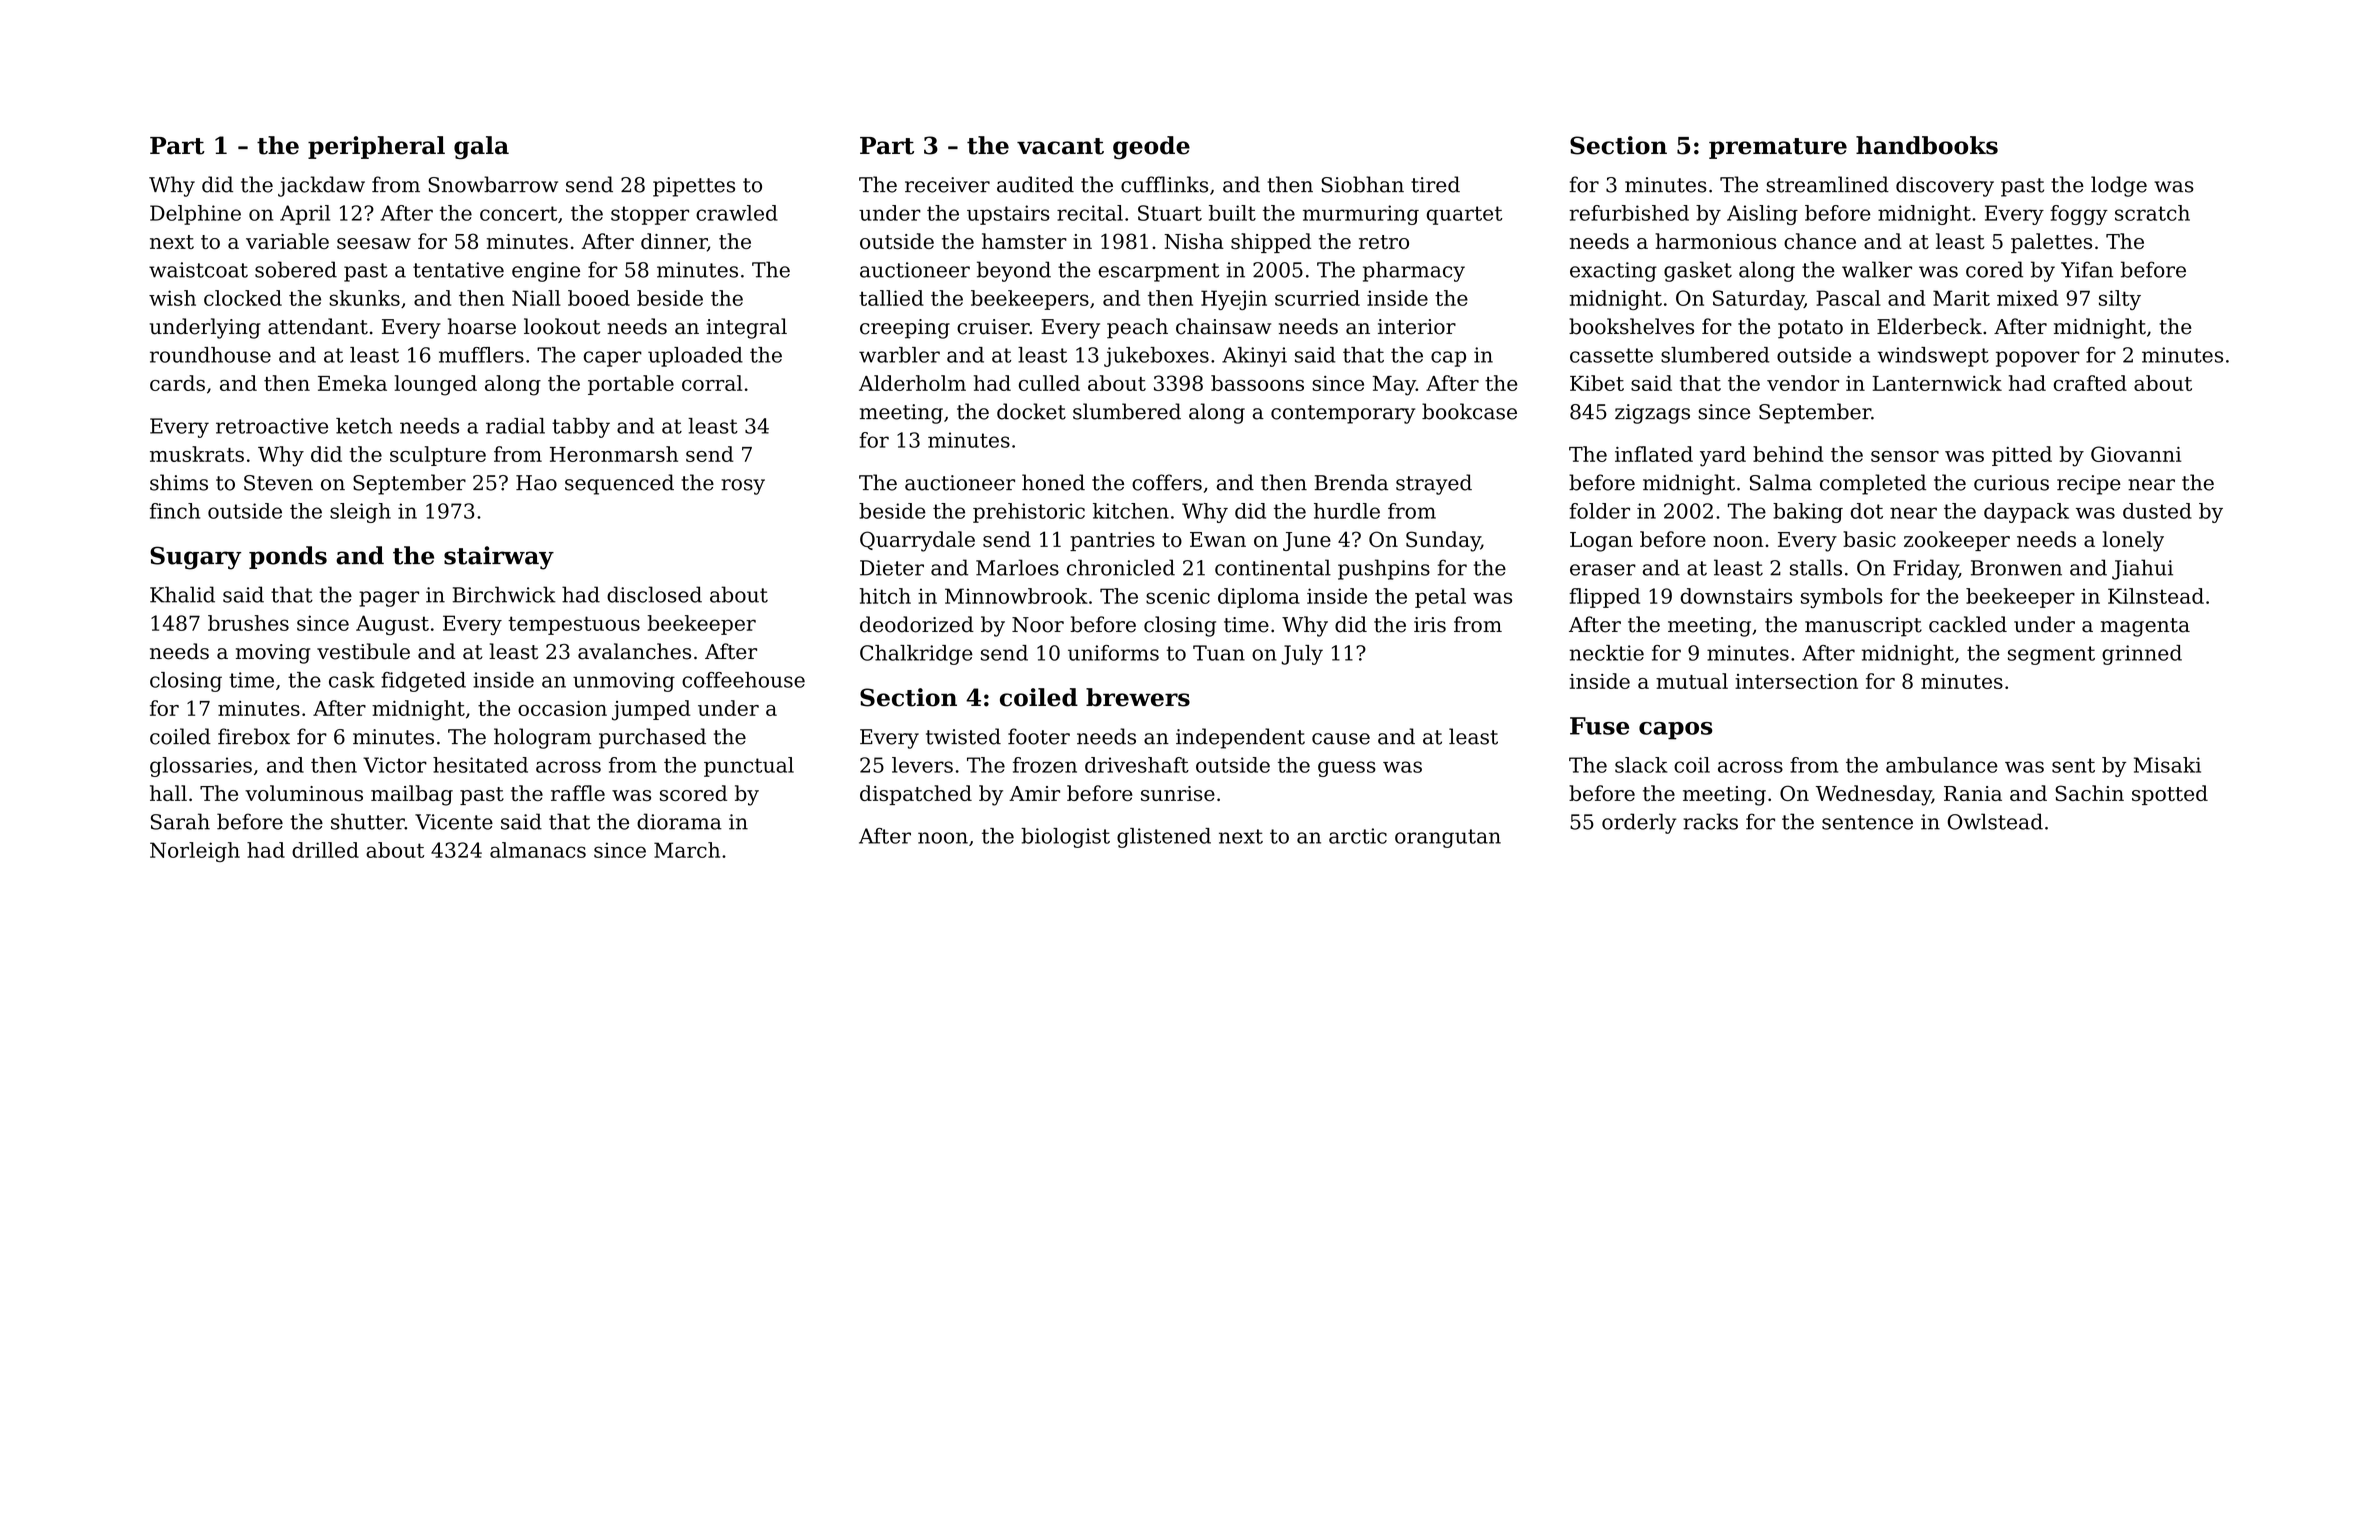 The width and height of the image is (2380, 1540). Describe the element at coordinates (1271, 243) in the image. I see `shipped` at that location.
